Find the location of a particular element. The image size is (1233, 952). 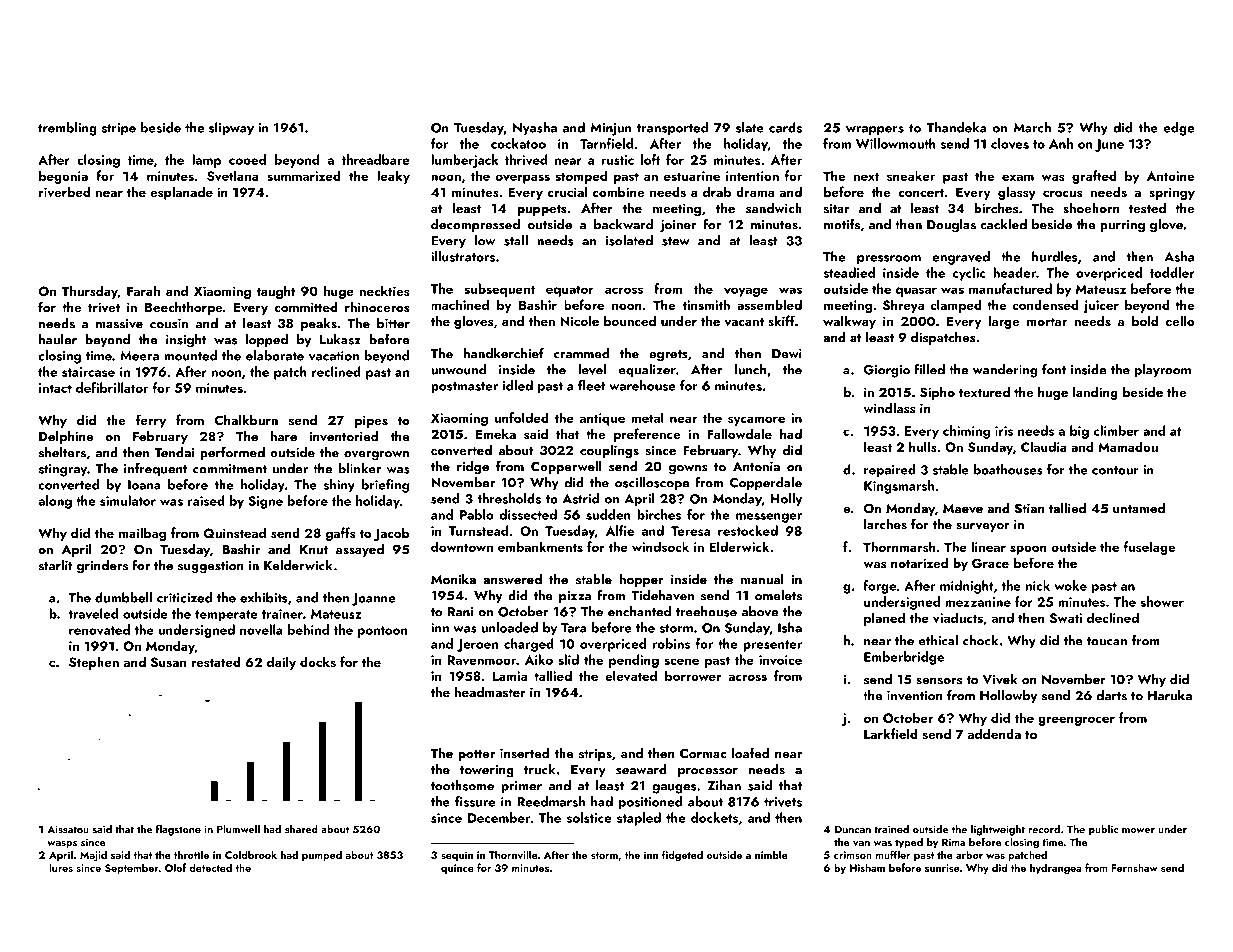

dockets is located at coordinates (714, 817).
